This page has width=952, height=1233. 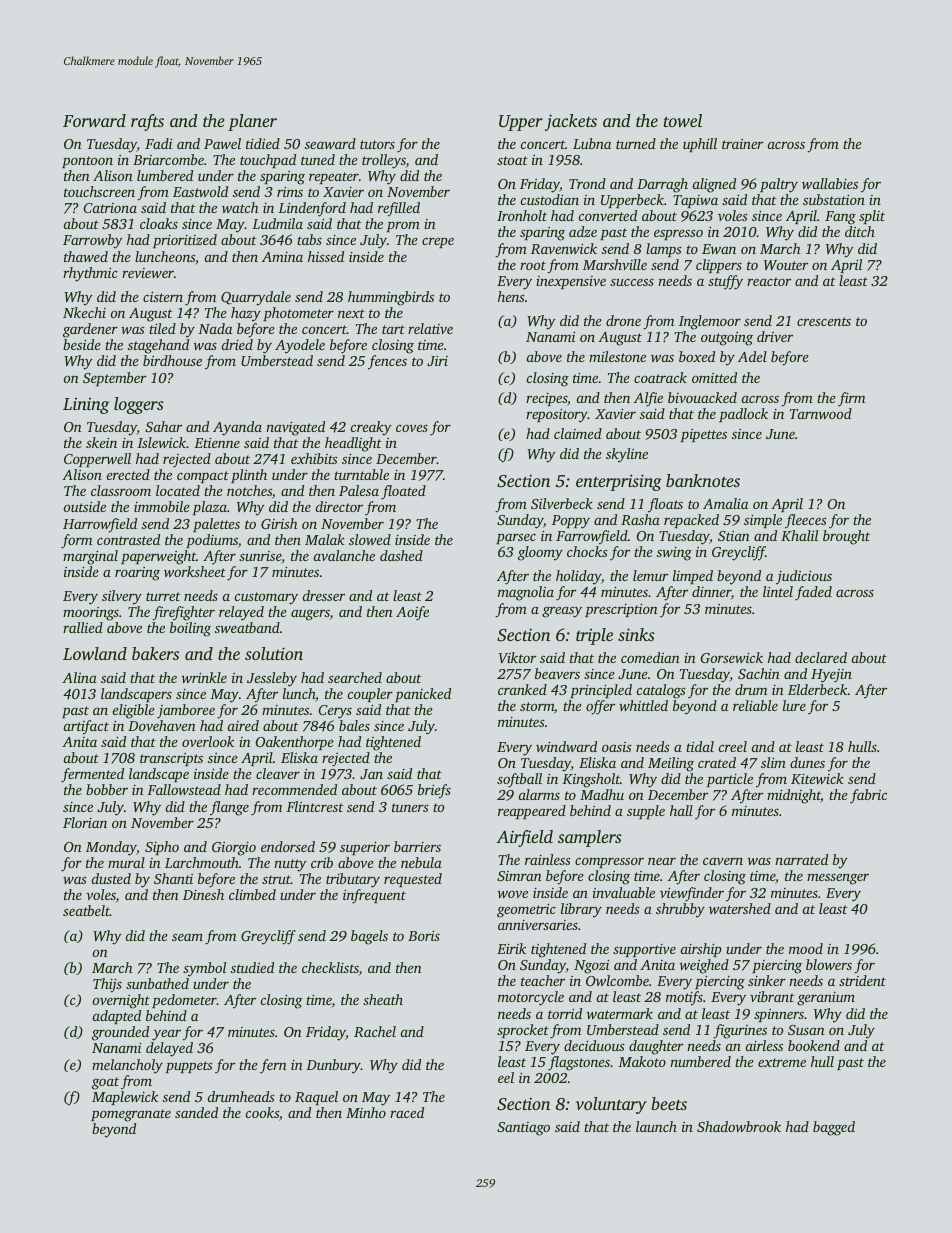 What do you see at coordinates (831, 676) in the page?
I see `Hyejin` at bounding box center [831, 676].
